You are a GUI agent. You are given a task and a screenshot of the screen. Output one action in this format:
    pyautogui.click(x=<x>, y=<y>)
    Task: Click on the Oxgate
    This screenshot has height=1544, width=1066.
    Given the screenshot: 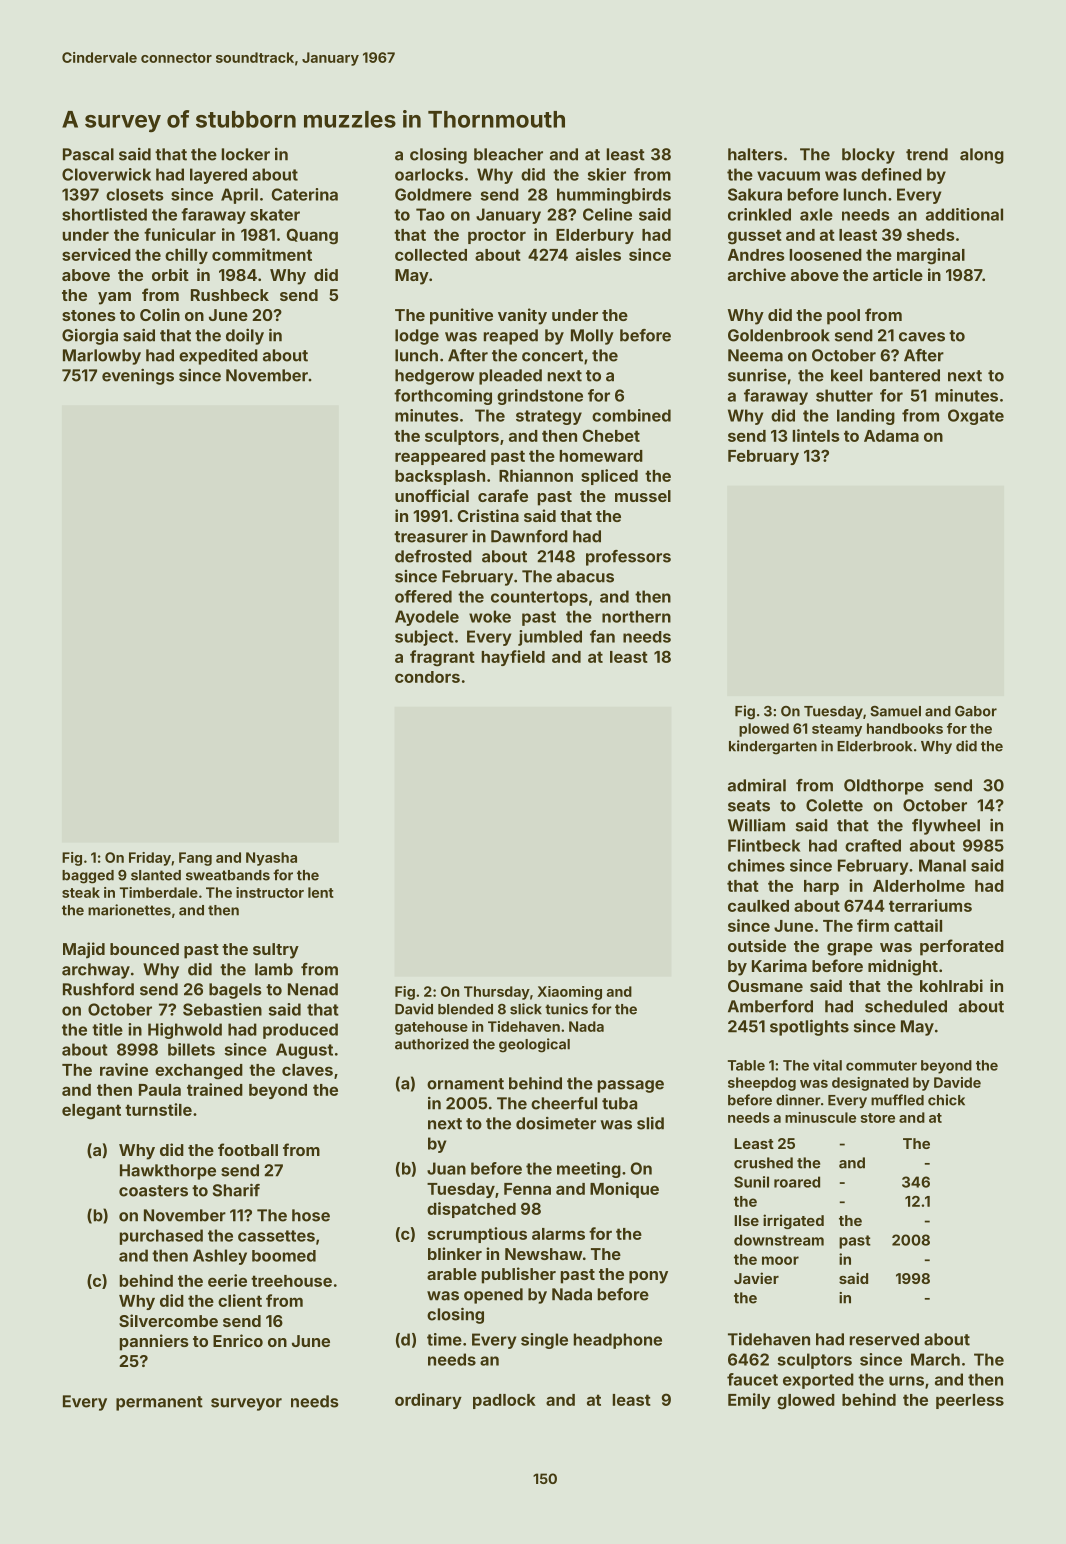 What is the action you would take?
    pyautogui.click(x=976, y=417)
